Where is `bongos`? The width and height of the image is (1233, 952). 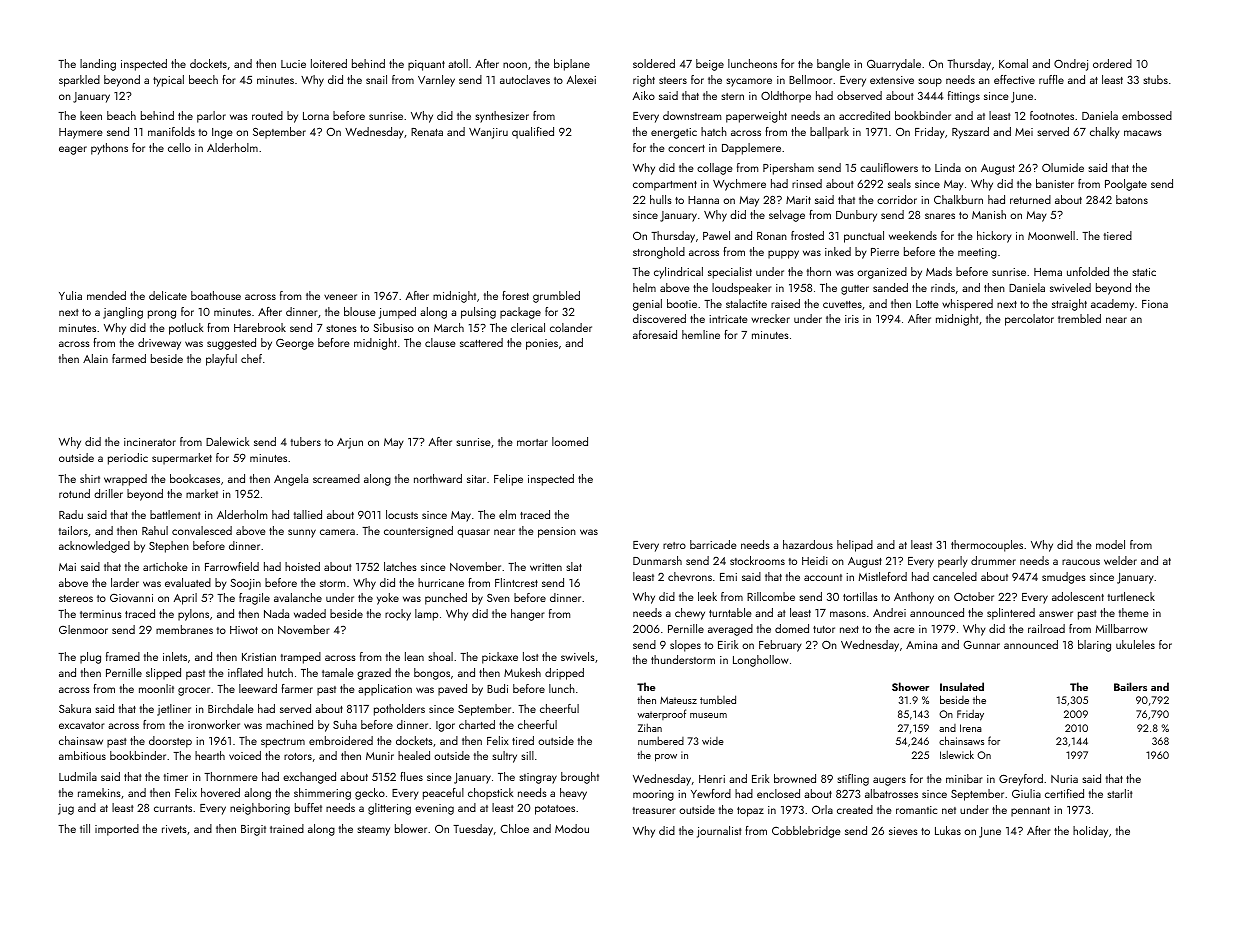
bongos is located at coordinates (432, 674).
